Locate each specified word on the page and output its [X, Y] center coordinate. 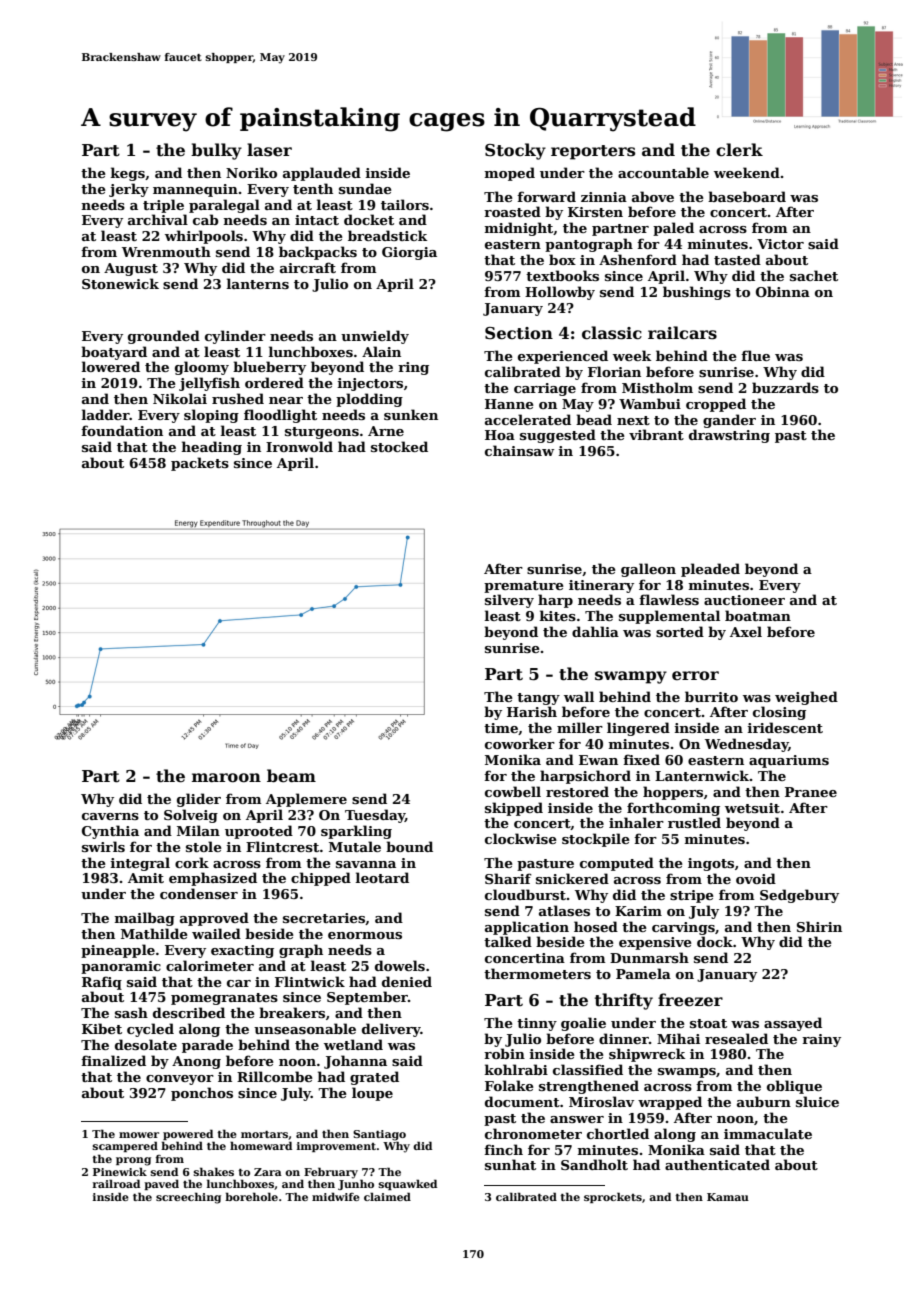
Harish [532, 711]
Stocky [515, 151]
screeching [188, 1198]
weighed [806, 698]
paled [673, 229]
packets [200, 464]
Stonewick [120, 283]
